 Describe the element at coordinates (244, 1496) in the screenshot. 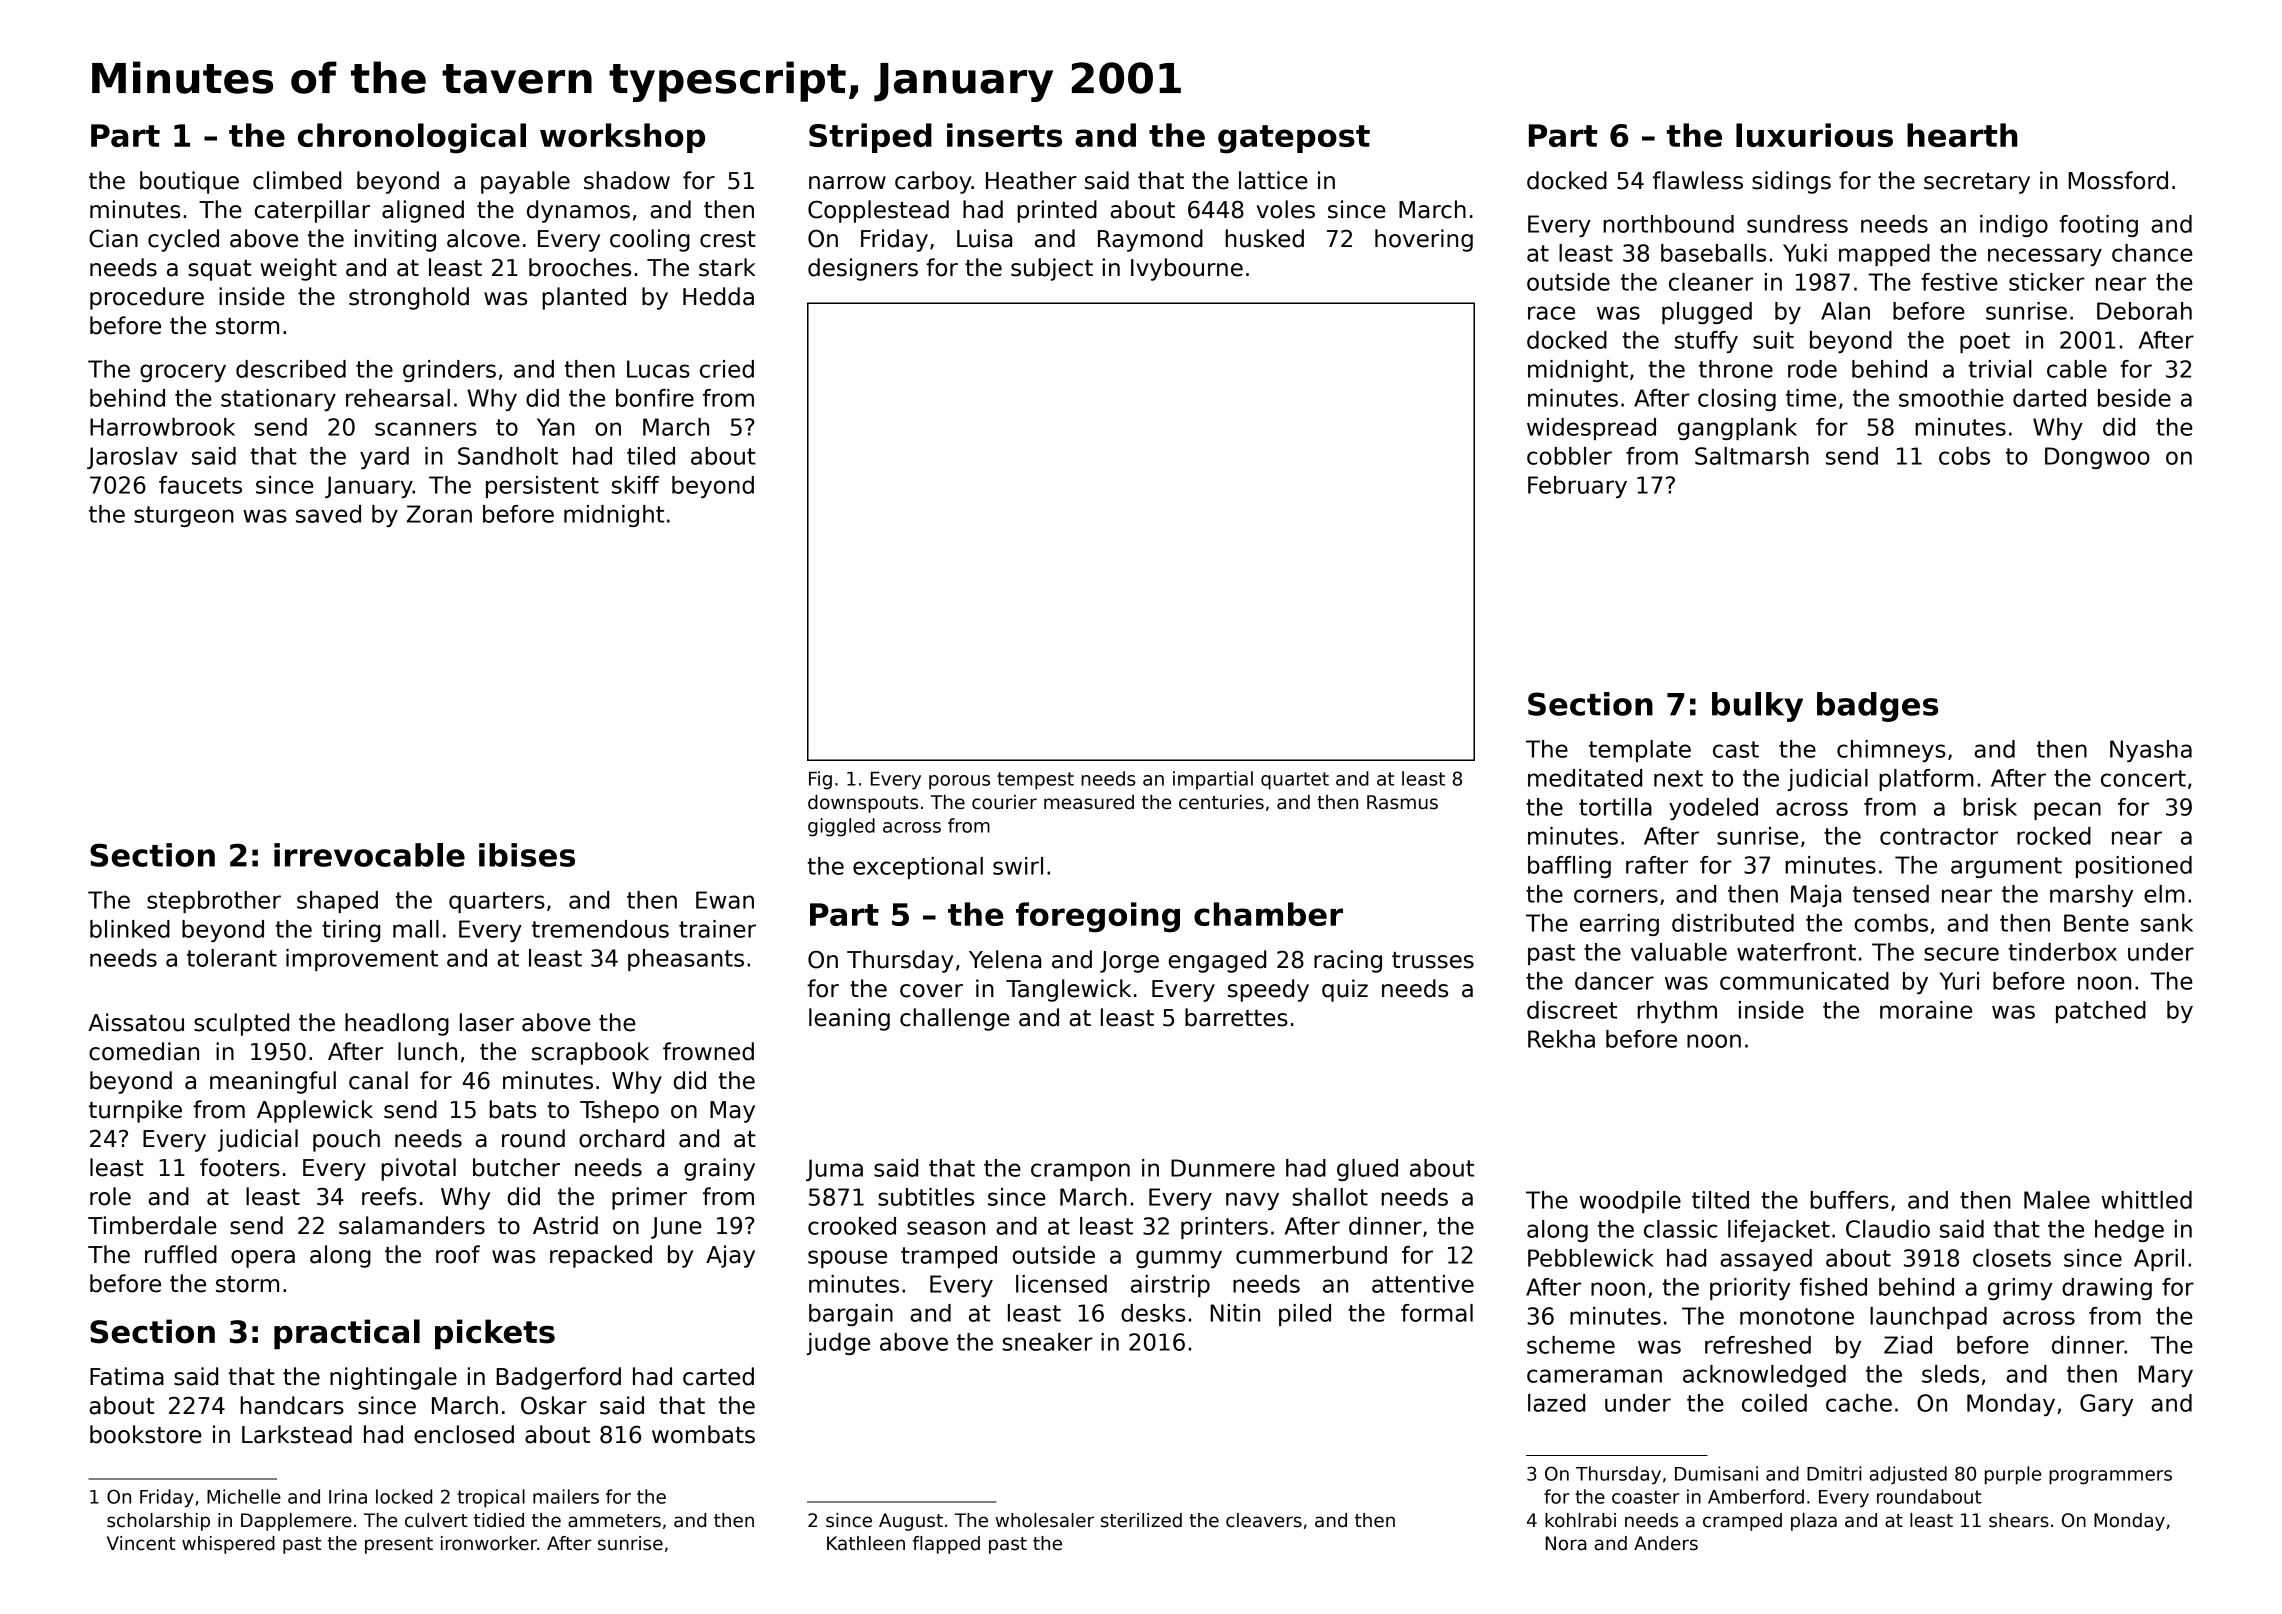

I see `Michelle` at that location.
